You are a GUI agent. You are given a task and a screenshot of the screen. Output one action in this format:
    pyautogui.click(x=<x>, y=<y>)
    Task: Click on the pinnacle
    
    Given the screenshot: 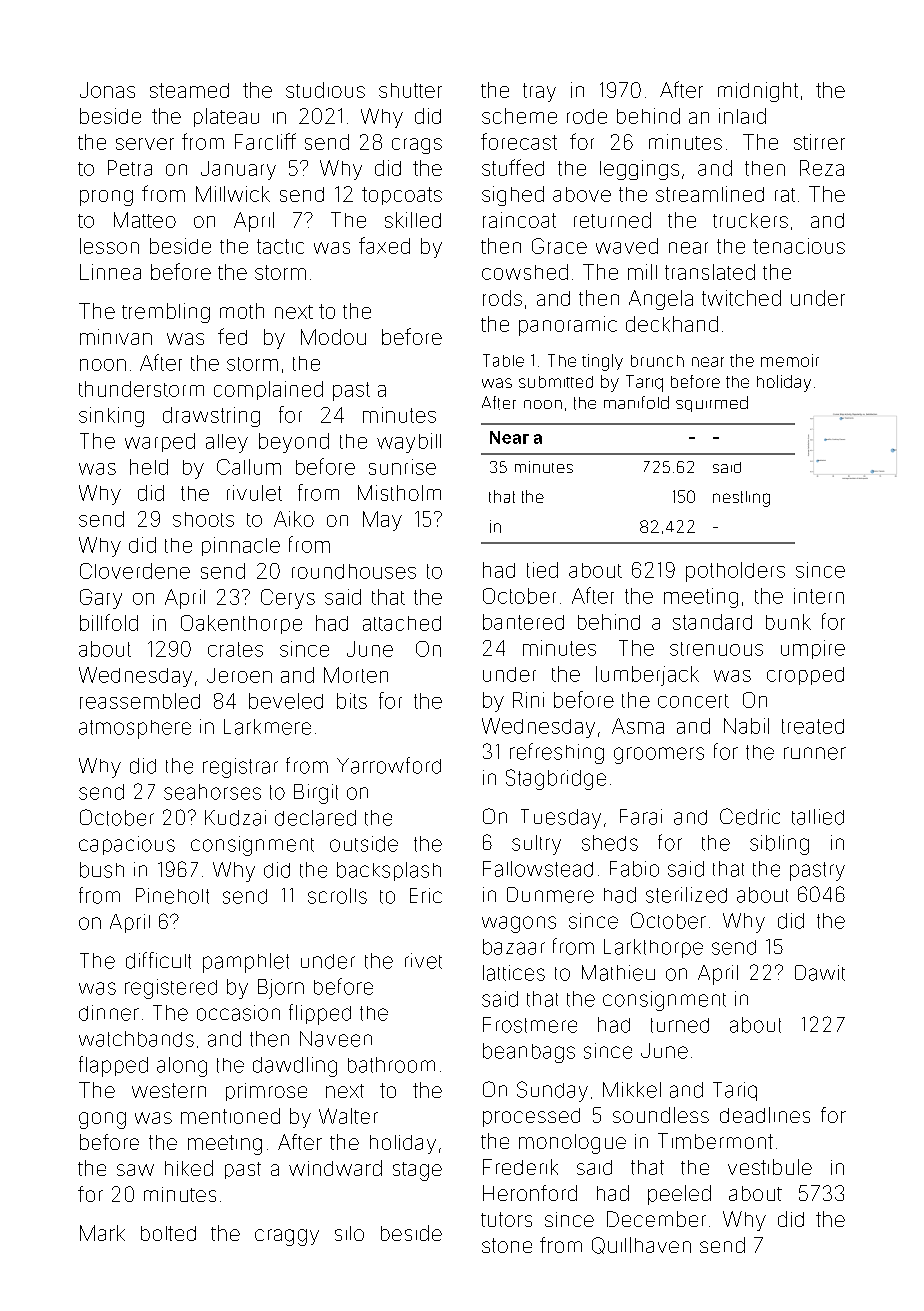 What is the action you would take?
    pyautogui.click(x=241, y=546)
